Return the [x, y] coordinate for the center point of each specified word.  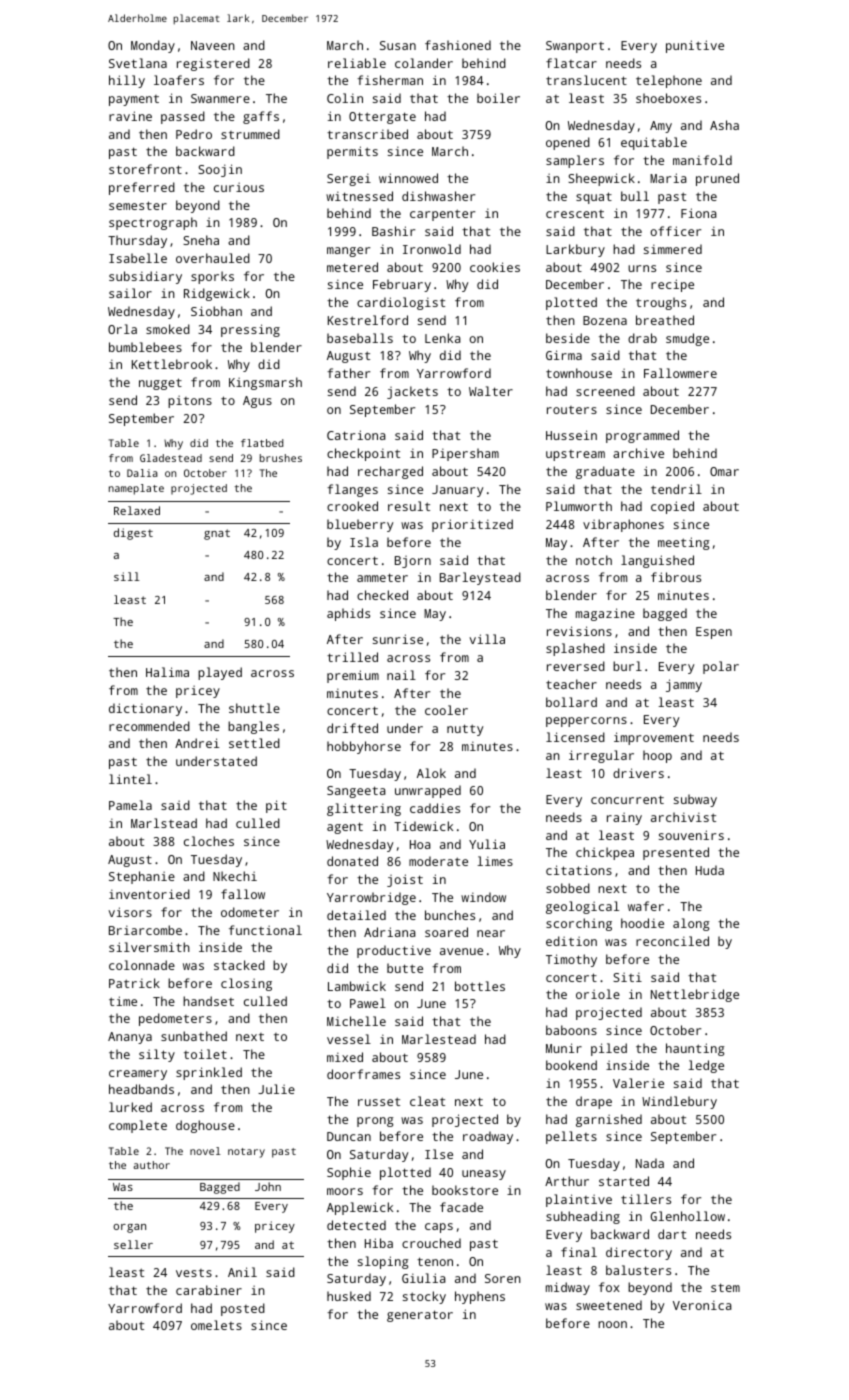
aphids [348, 614]
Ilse [439, 1154]
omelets [216, 1325]
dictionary [145, 709]
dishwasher [438, 196]
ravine [130, 116]
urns [642, 268]
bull [635, 196]
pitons [190, 402]
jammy [684, 685]
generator [420, 1316]
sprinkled [209, 1073]
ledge [706, 1066]
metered [352, 267]
